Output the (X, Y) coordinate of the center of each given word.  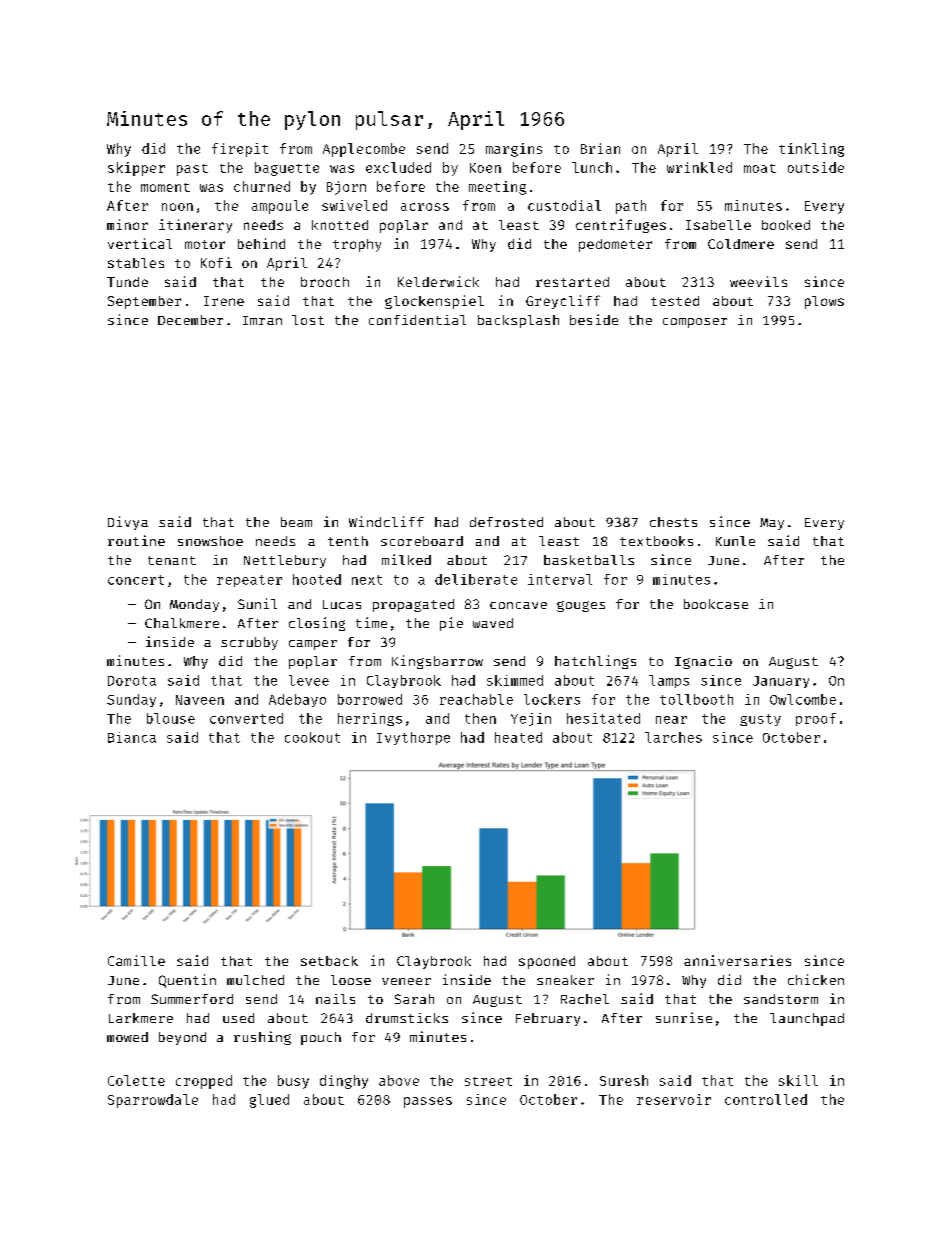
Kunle (735, 541)
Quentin (187, 981)
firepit (240, 150)
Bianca (132, 737)
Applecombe (364, 150)
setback (329, 961)
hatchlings (595, 662)
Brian (600, 148)
